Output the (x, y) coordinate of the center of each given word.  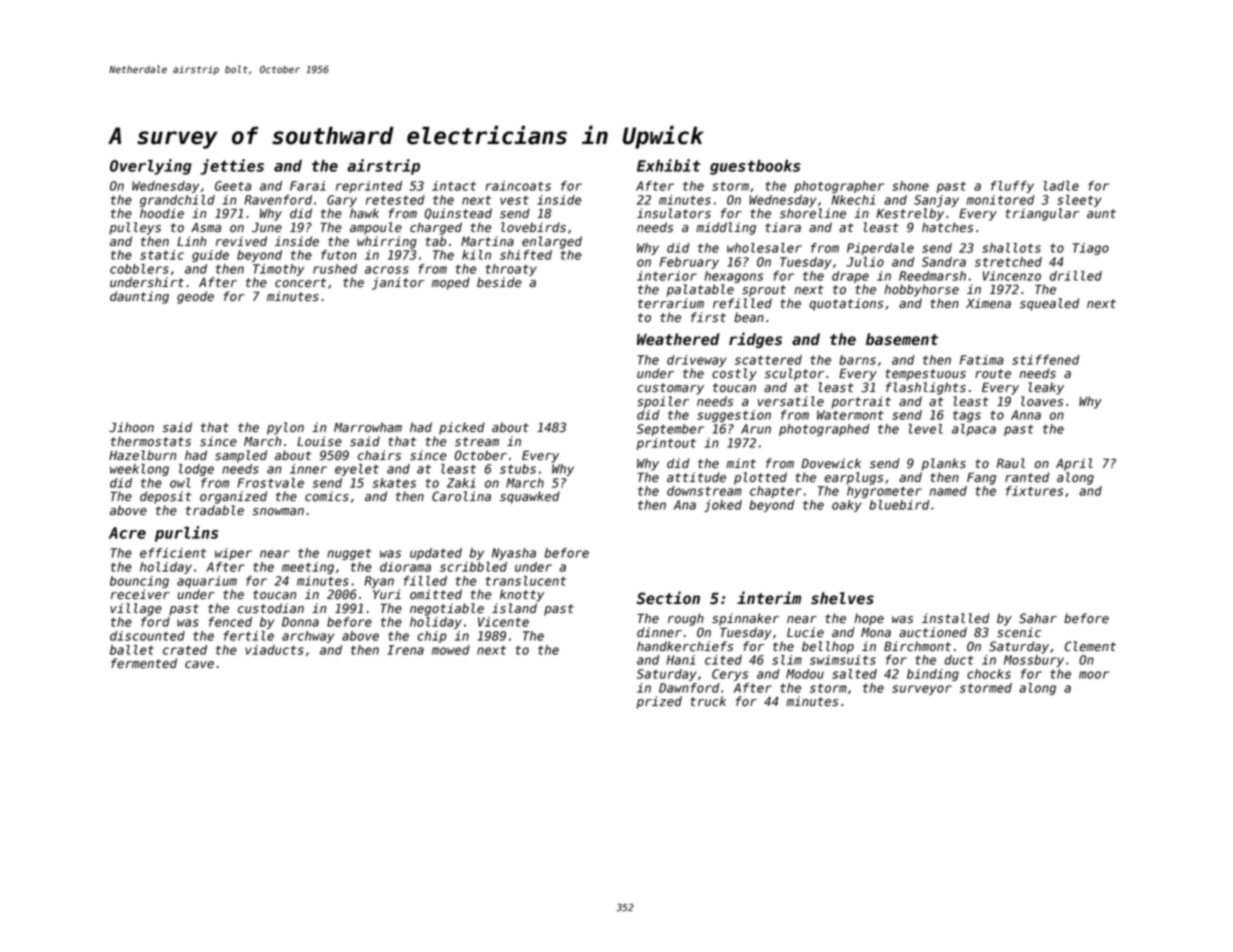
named (948, 491)
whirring (387, 242)
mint (741, 463)
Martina (487, 241)
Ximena (988, 303)
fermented (144, 663)
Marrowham (368, 427)
